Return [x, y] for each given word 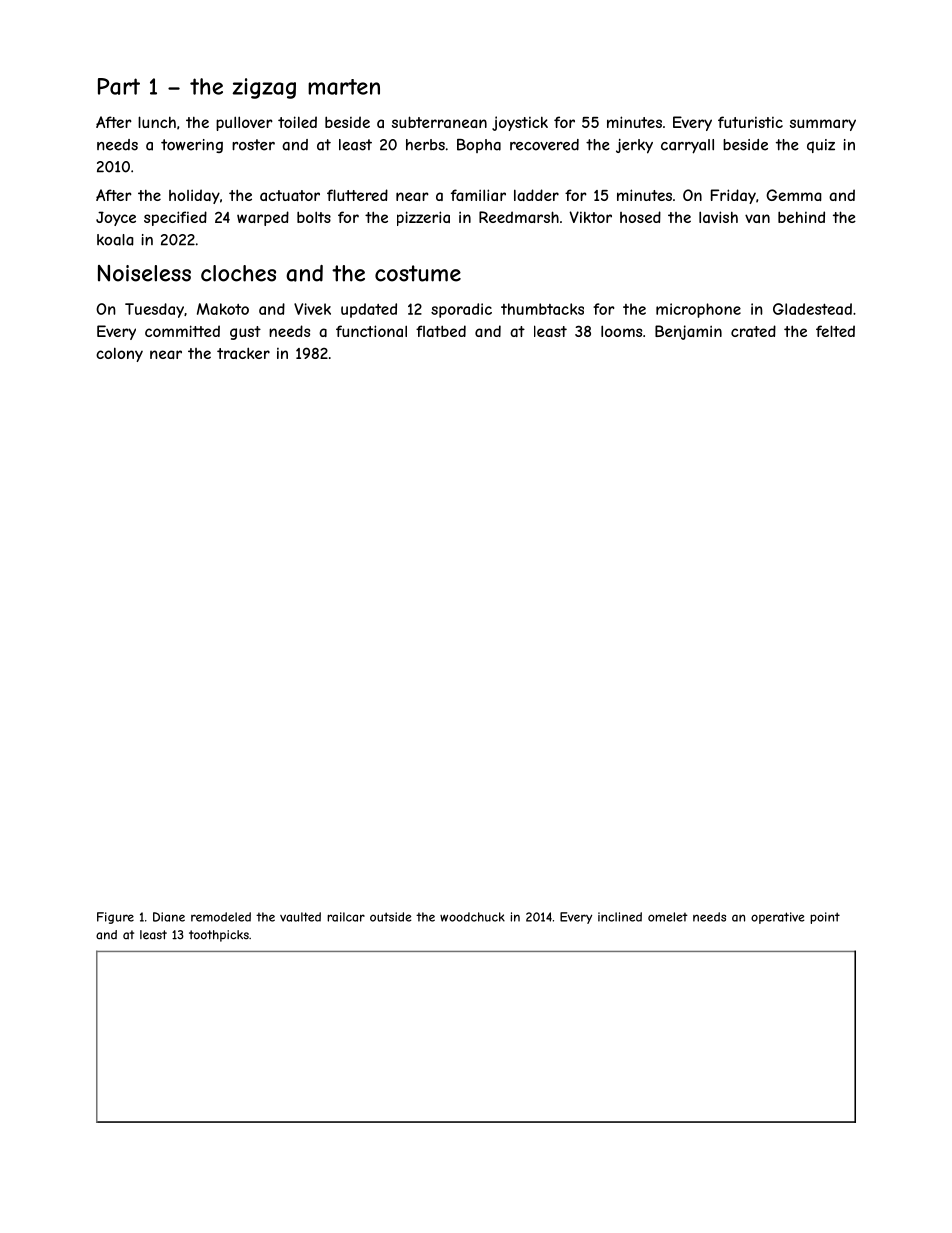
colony [119, 354]
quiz [821, 146]
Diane [169, 917]
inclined [620, 917]
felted [835, 331]
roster [253, 145]
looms [621, 331]
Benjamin [688, 332]
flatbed [441, 331]
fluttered [357, 195]
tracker [243, 353]
